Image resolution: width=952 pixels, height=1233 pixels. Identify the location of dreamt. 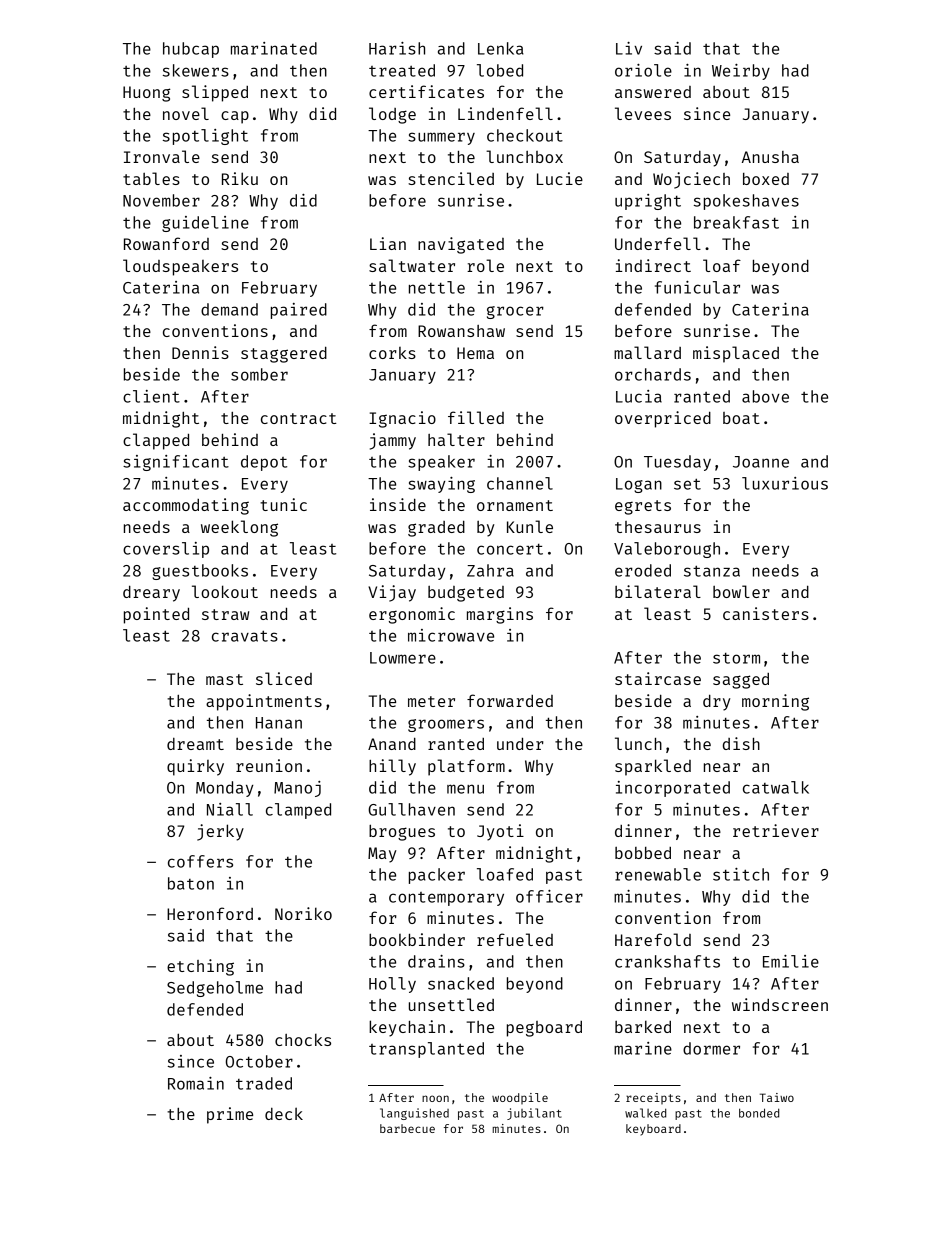
(195, 744).
